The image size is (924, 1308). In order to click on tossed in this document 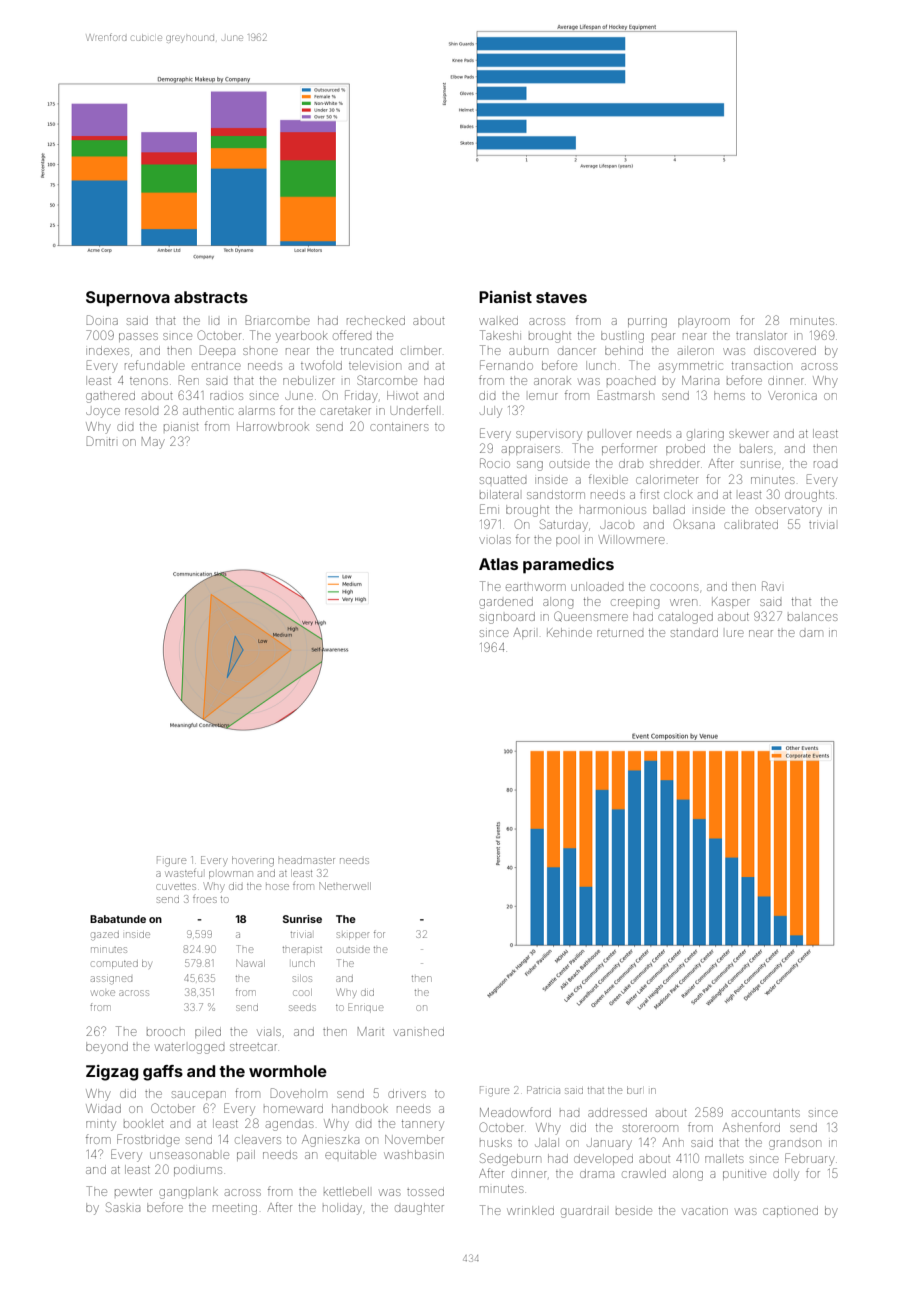, I will do `click(425, 1192)`.
